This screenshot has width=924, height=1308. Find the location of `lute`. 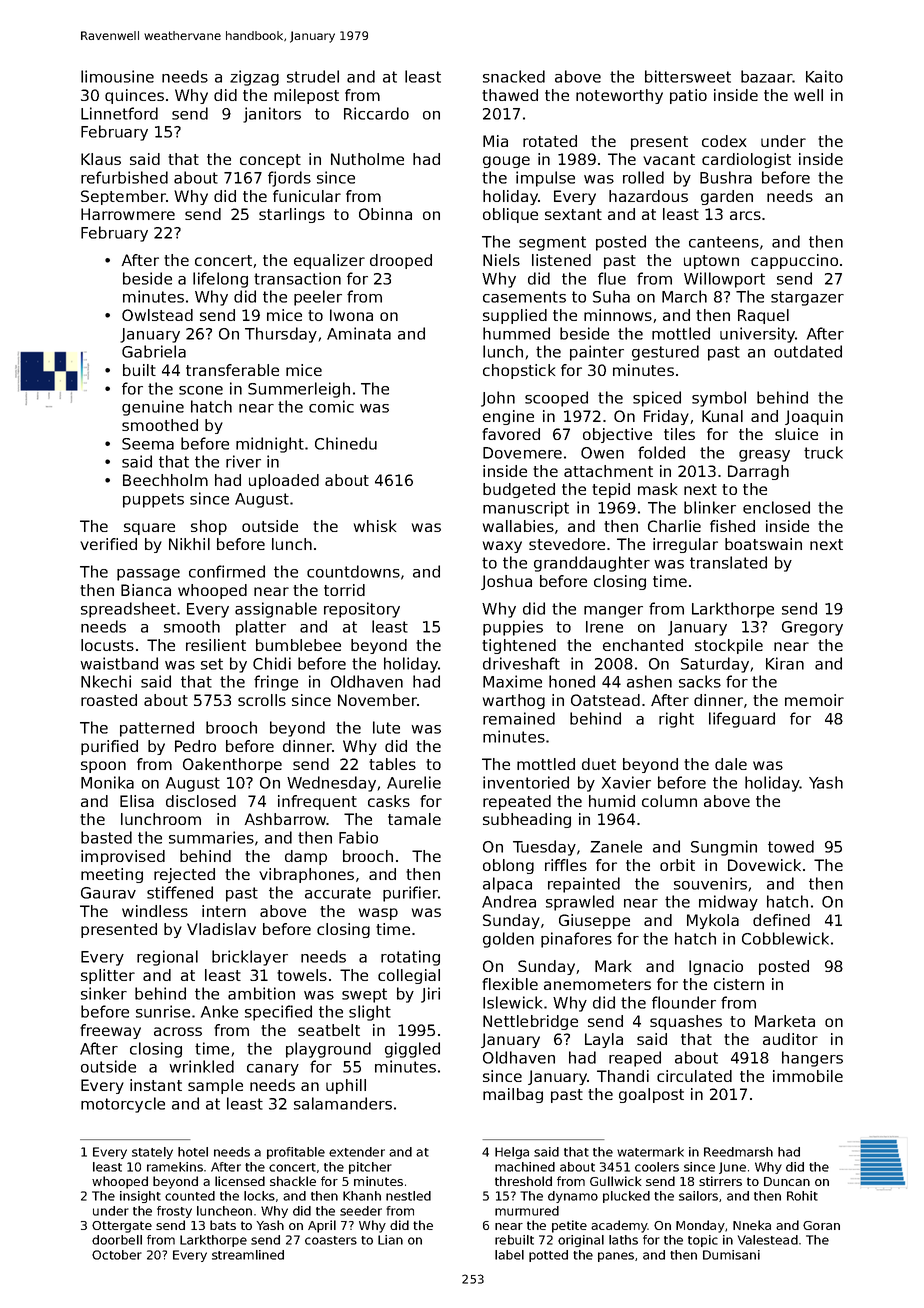

lute is located at coordinates (386, 727).
